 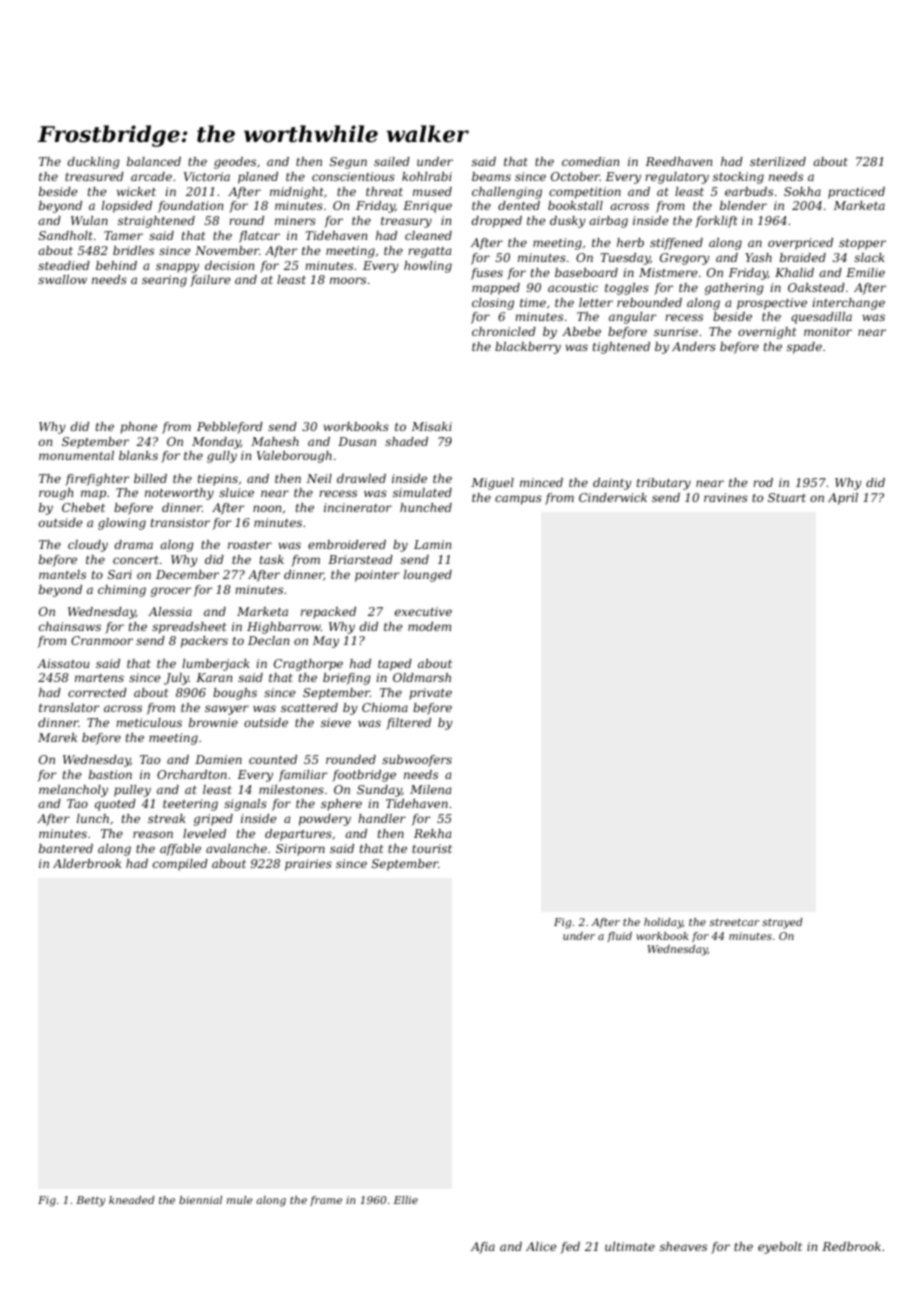 I want to click on Afia, so click(x=483, y=1248).
